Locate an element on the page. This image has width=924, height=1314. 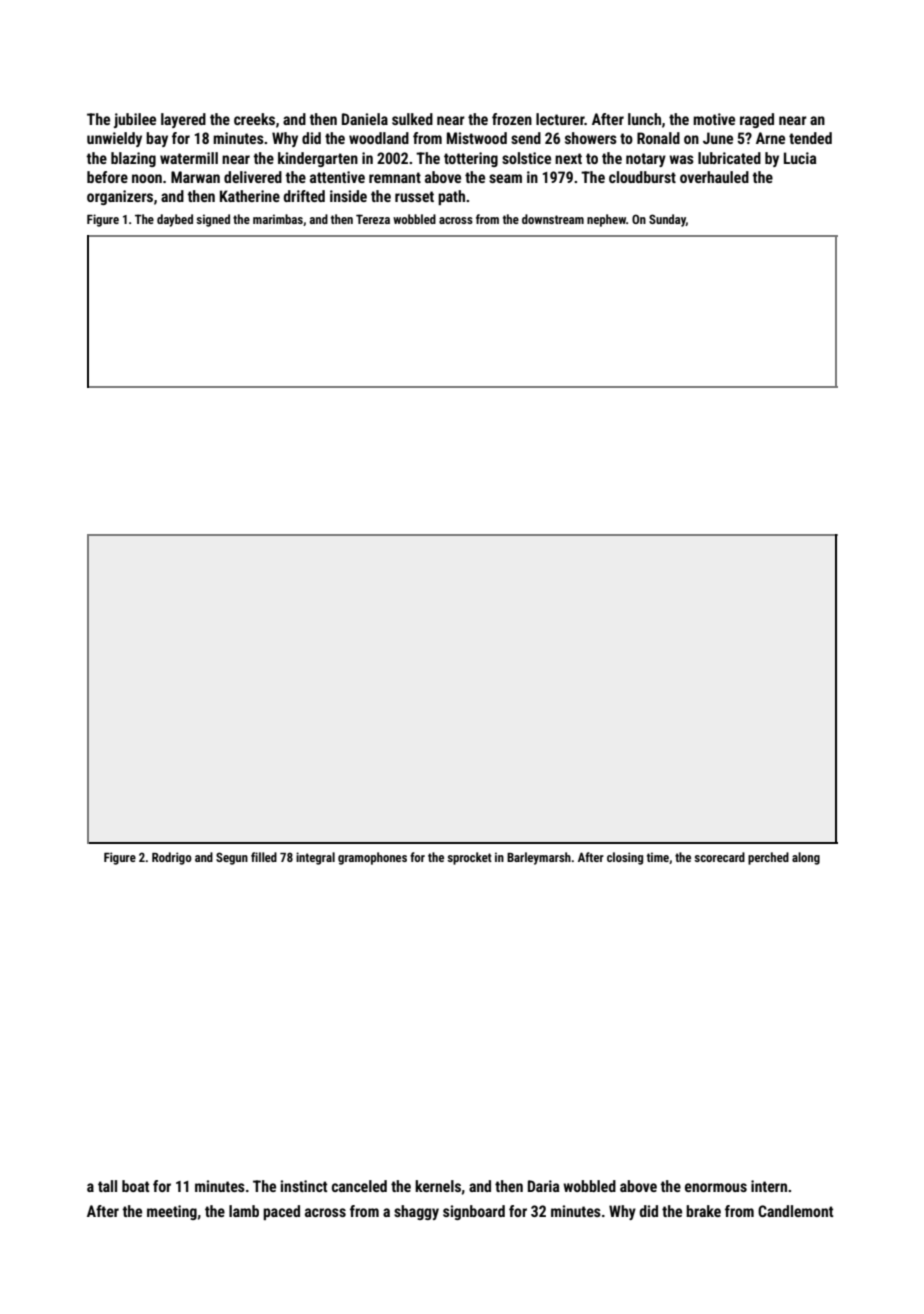
integral is located at coordinates (315, 858).
